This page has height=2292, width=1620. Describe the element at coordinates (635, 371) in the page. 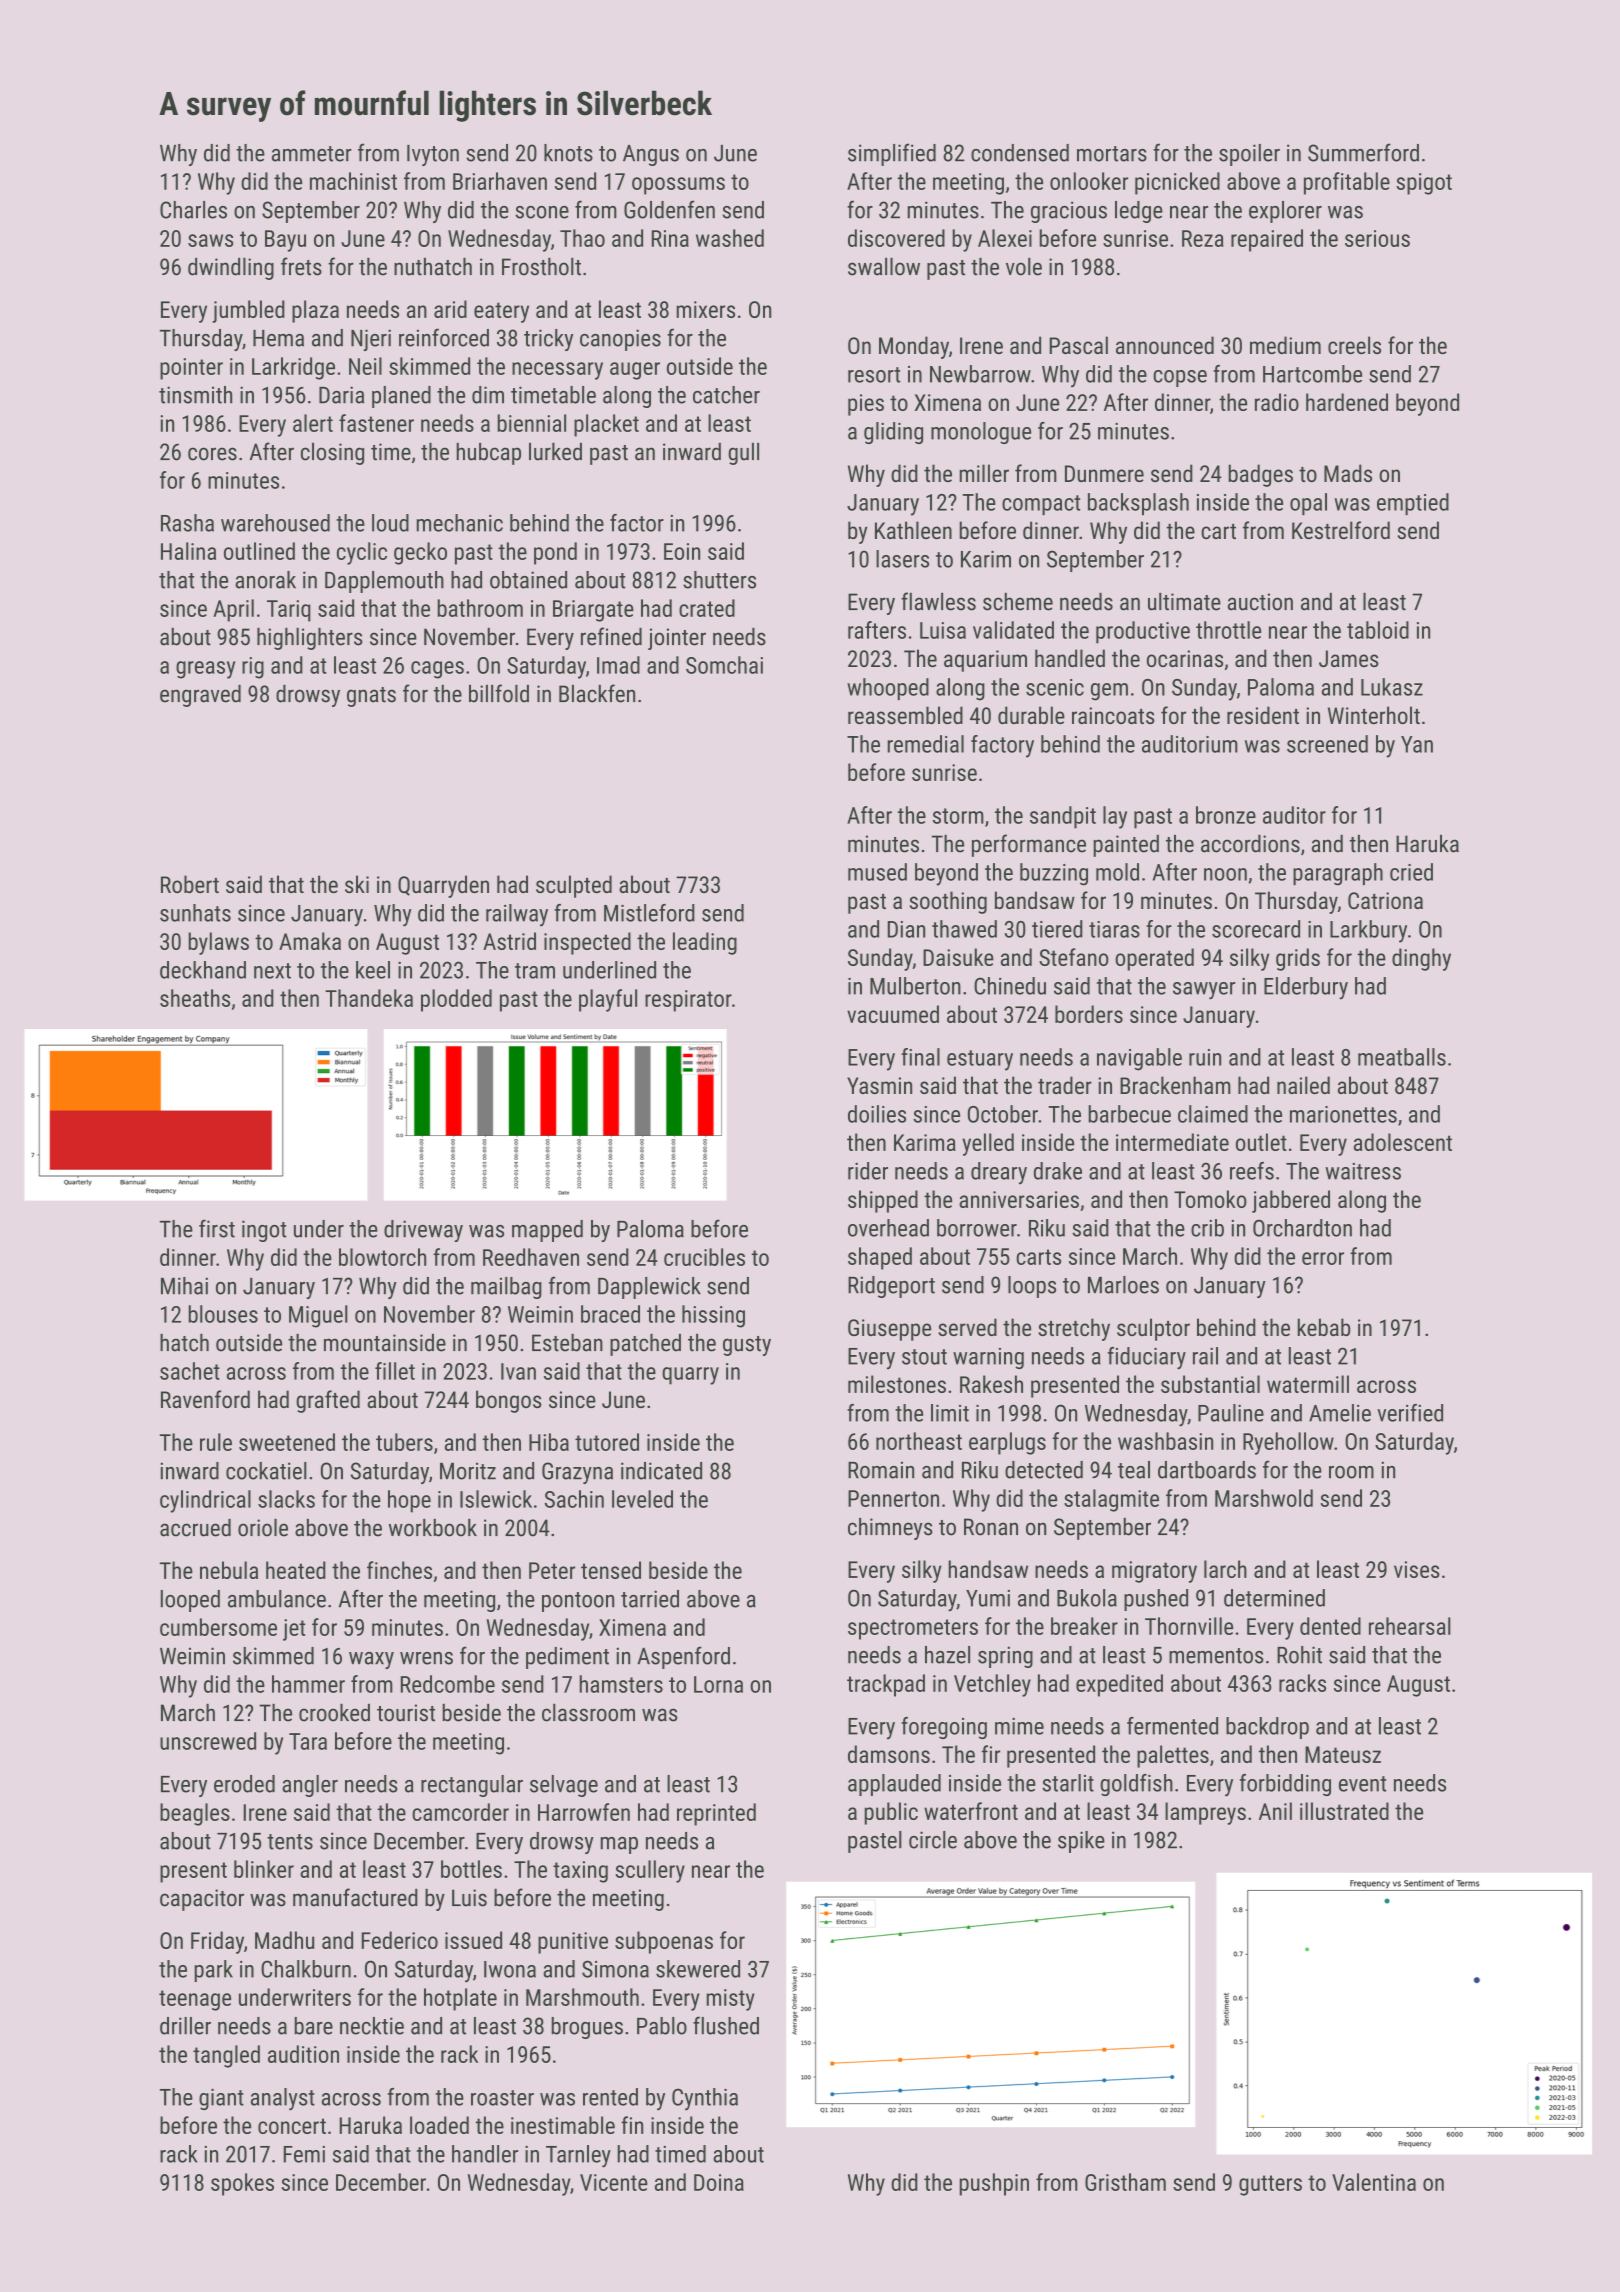

I see `auger` at that location.
